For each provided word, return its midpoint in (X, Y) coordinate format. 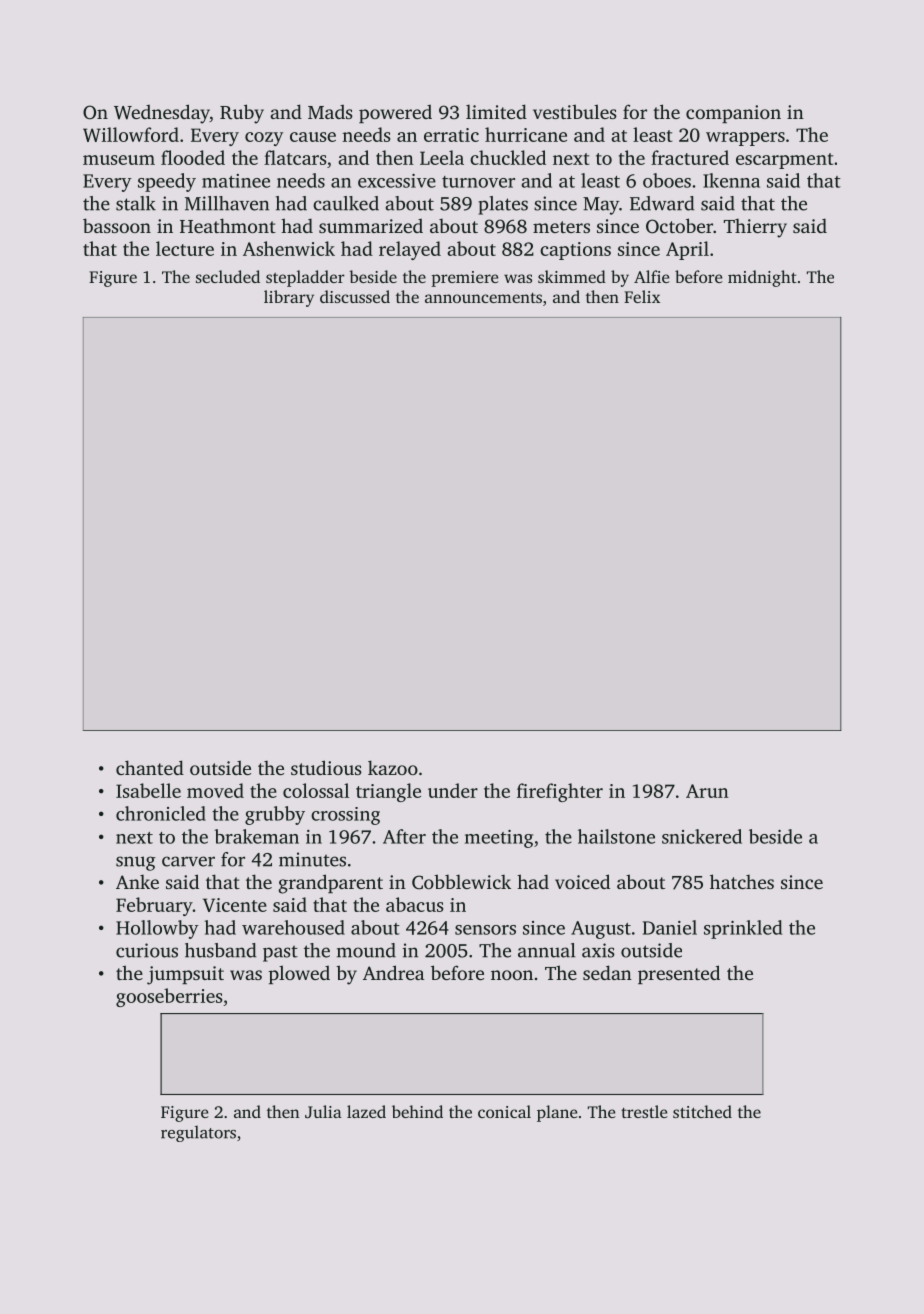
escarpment (784, 161)
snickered (702, 836)
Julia (323, 1112)
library (289, 298)
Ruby (242, 114)
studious (326, 767)
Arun (707, 791)
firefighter (560, 792)
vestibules (575, 111)
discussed (355, 296)
